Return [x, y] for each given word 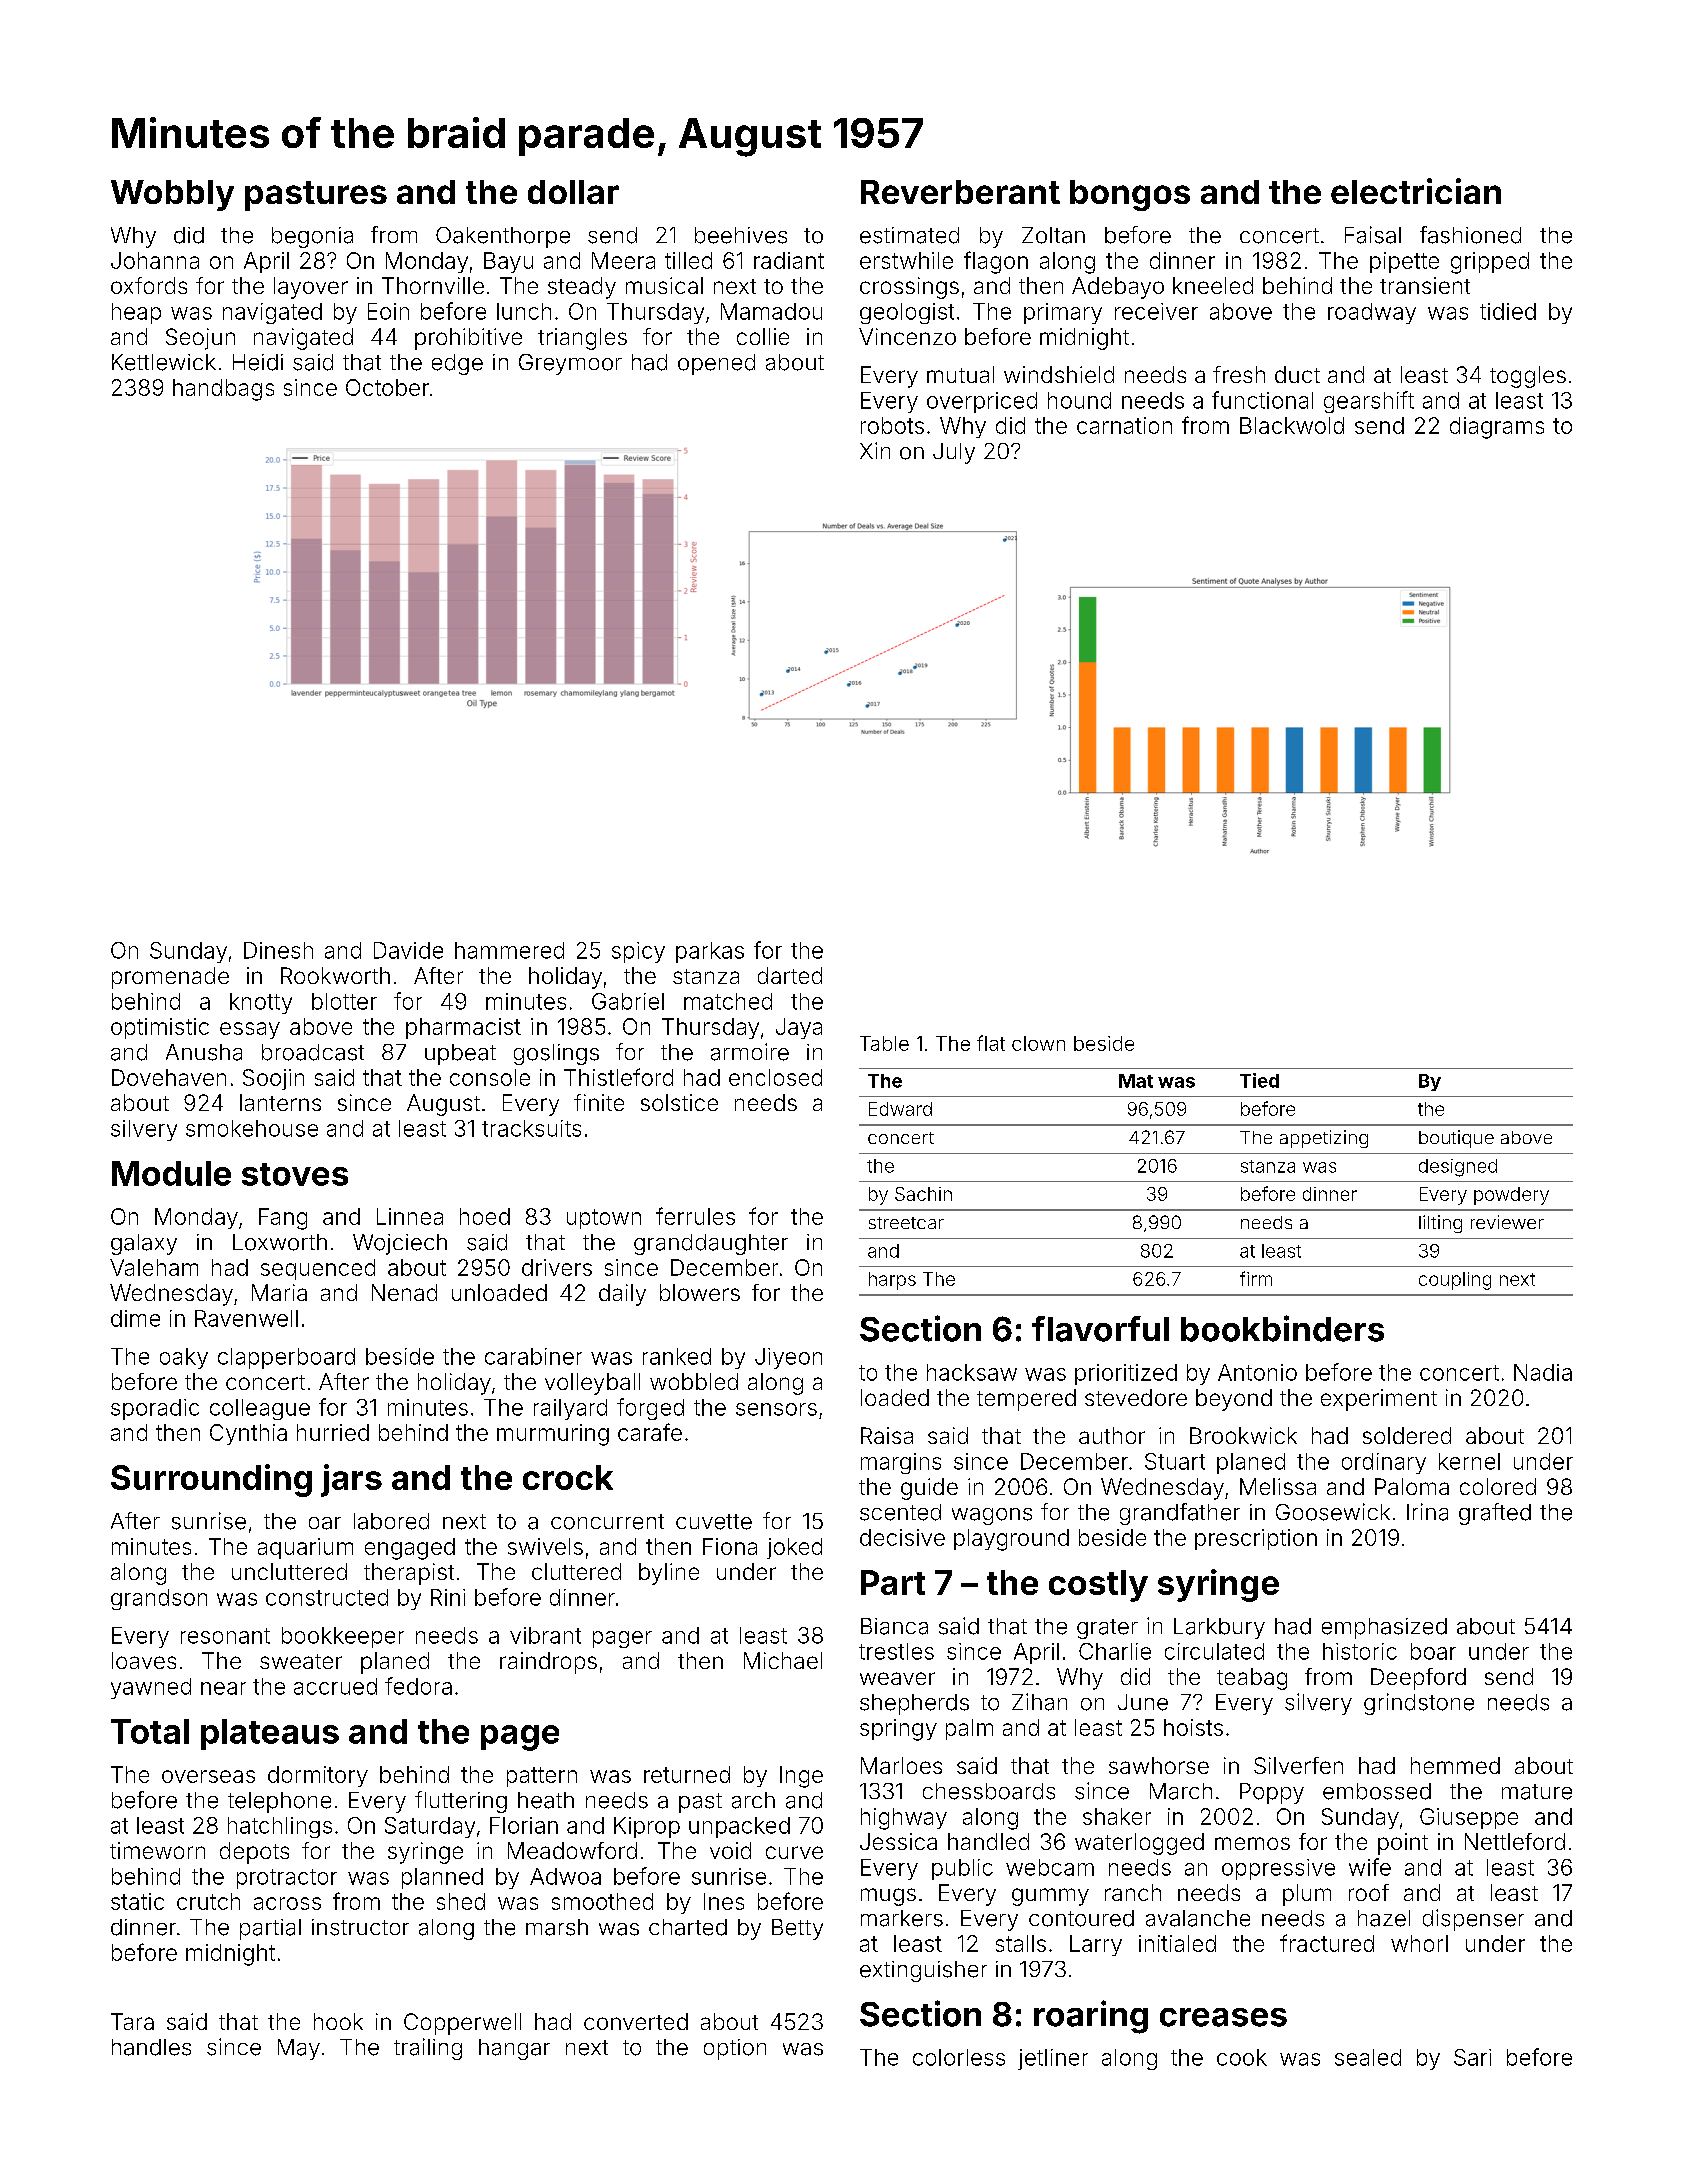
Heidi [258, 362]
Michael [783, 1660]
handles [151, 2047]
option [735, 2049]
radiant [789, 260]
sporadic [155, 1409]
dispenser [1473, 1920]
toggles [1528, 377]
